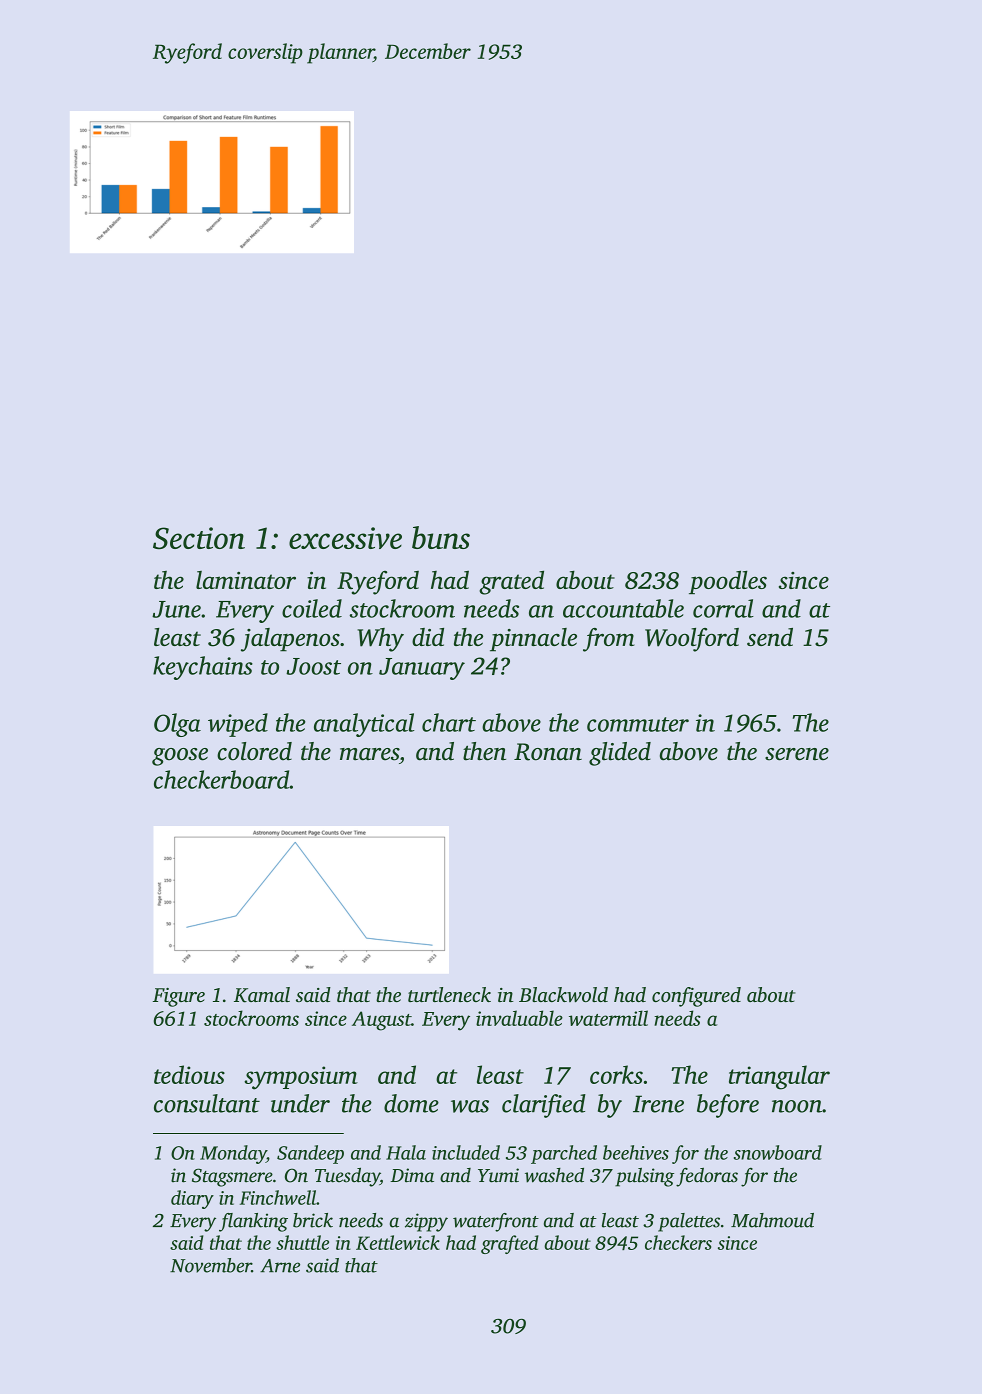  What do you see at coordinates (563, 994) in the image?
I see `Blackwold` at bounding box center [563, 994].
